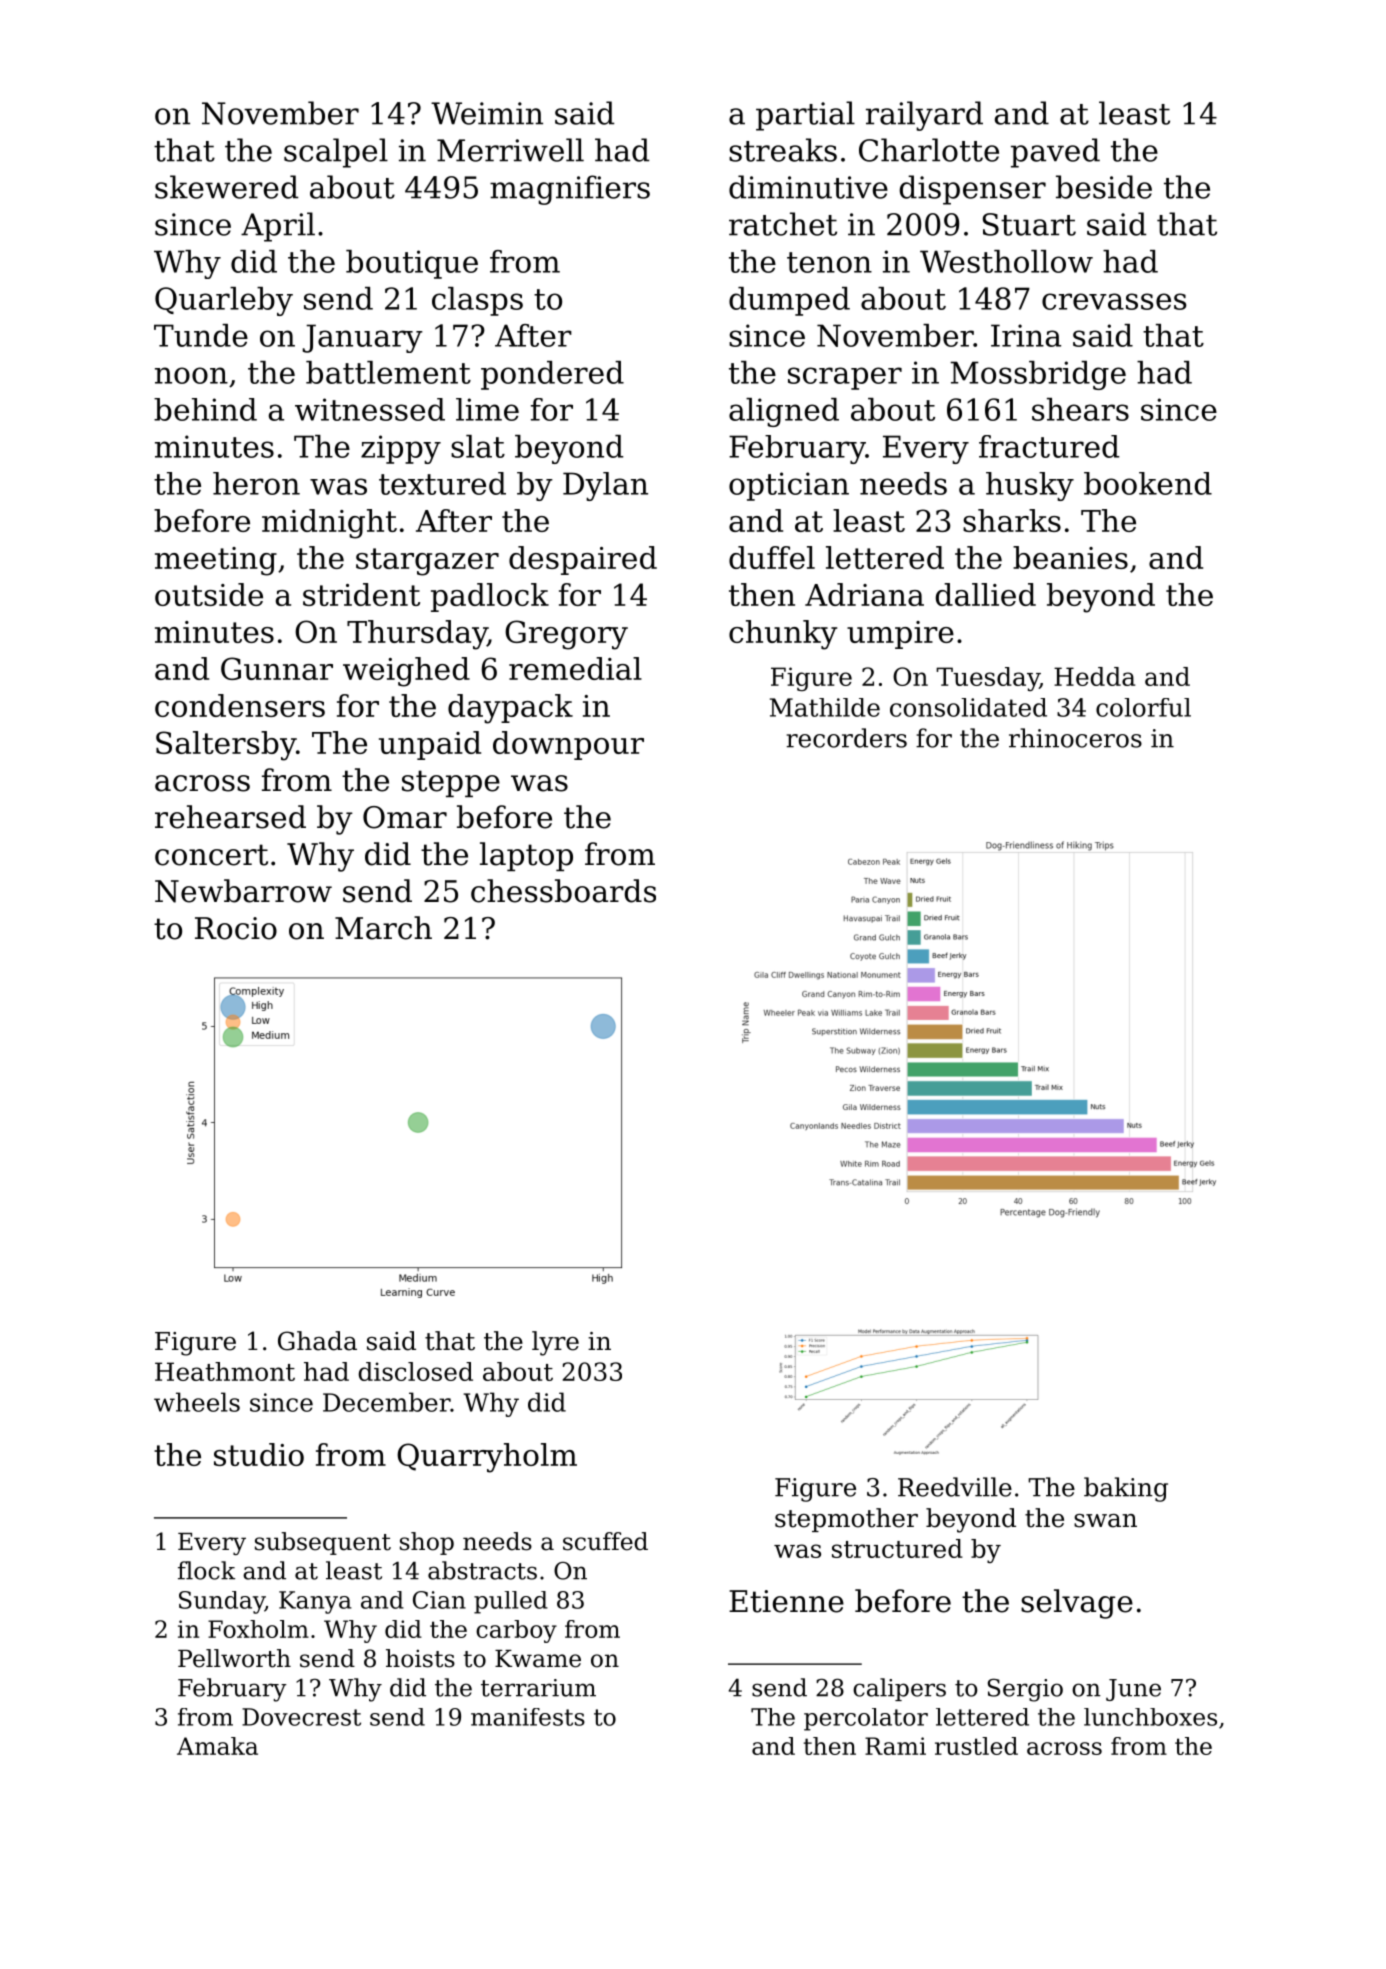 The height and width of the screenshot is (1969, 1386). I want to click on baking, so click(1126, 1489).
